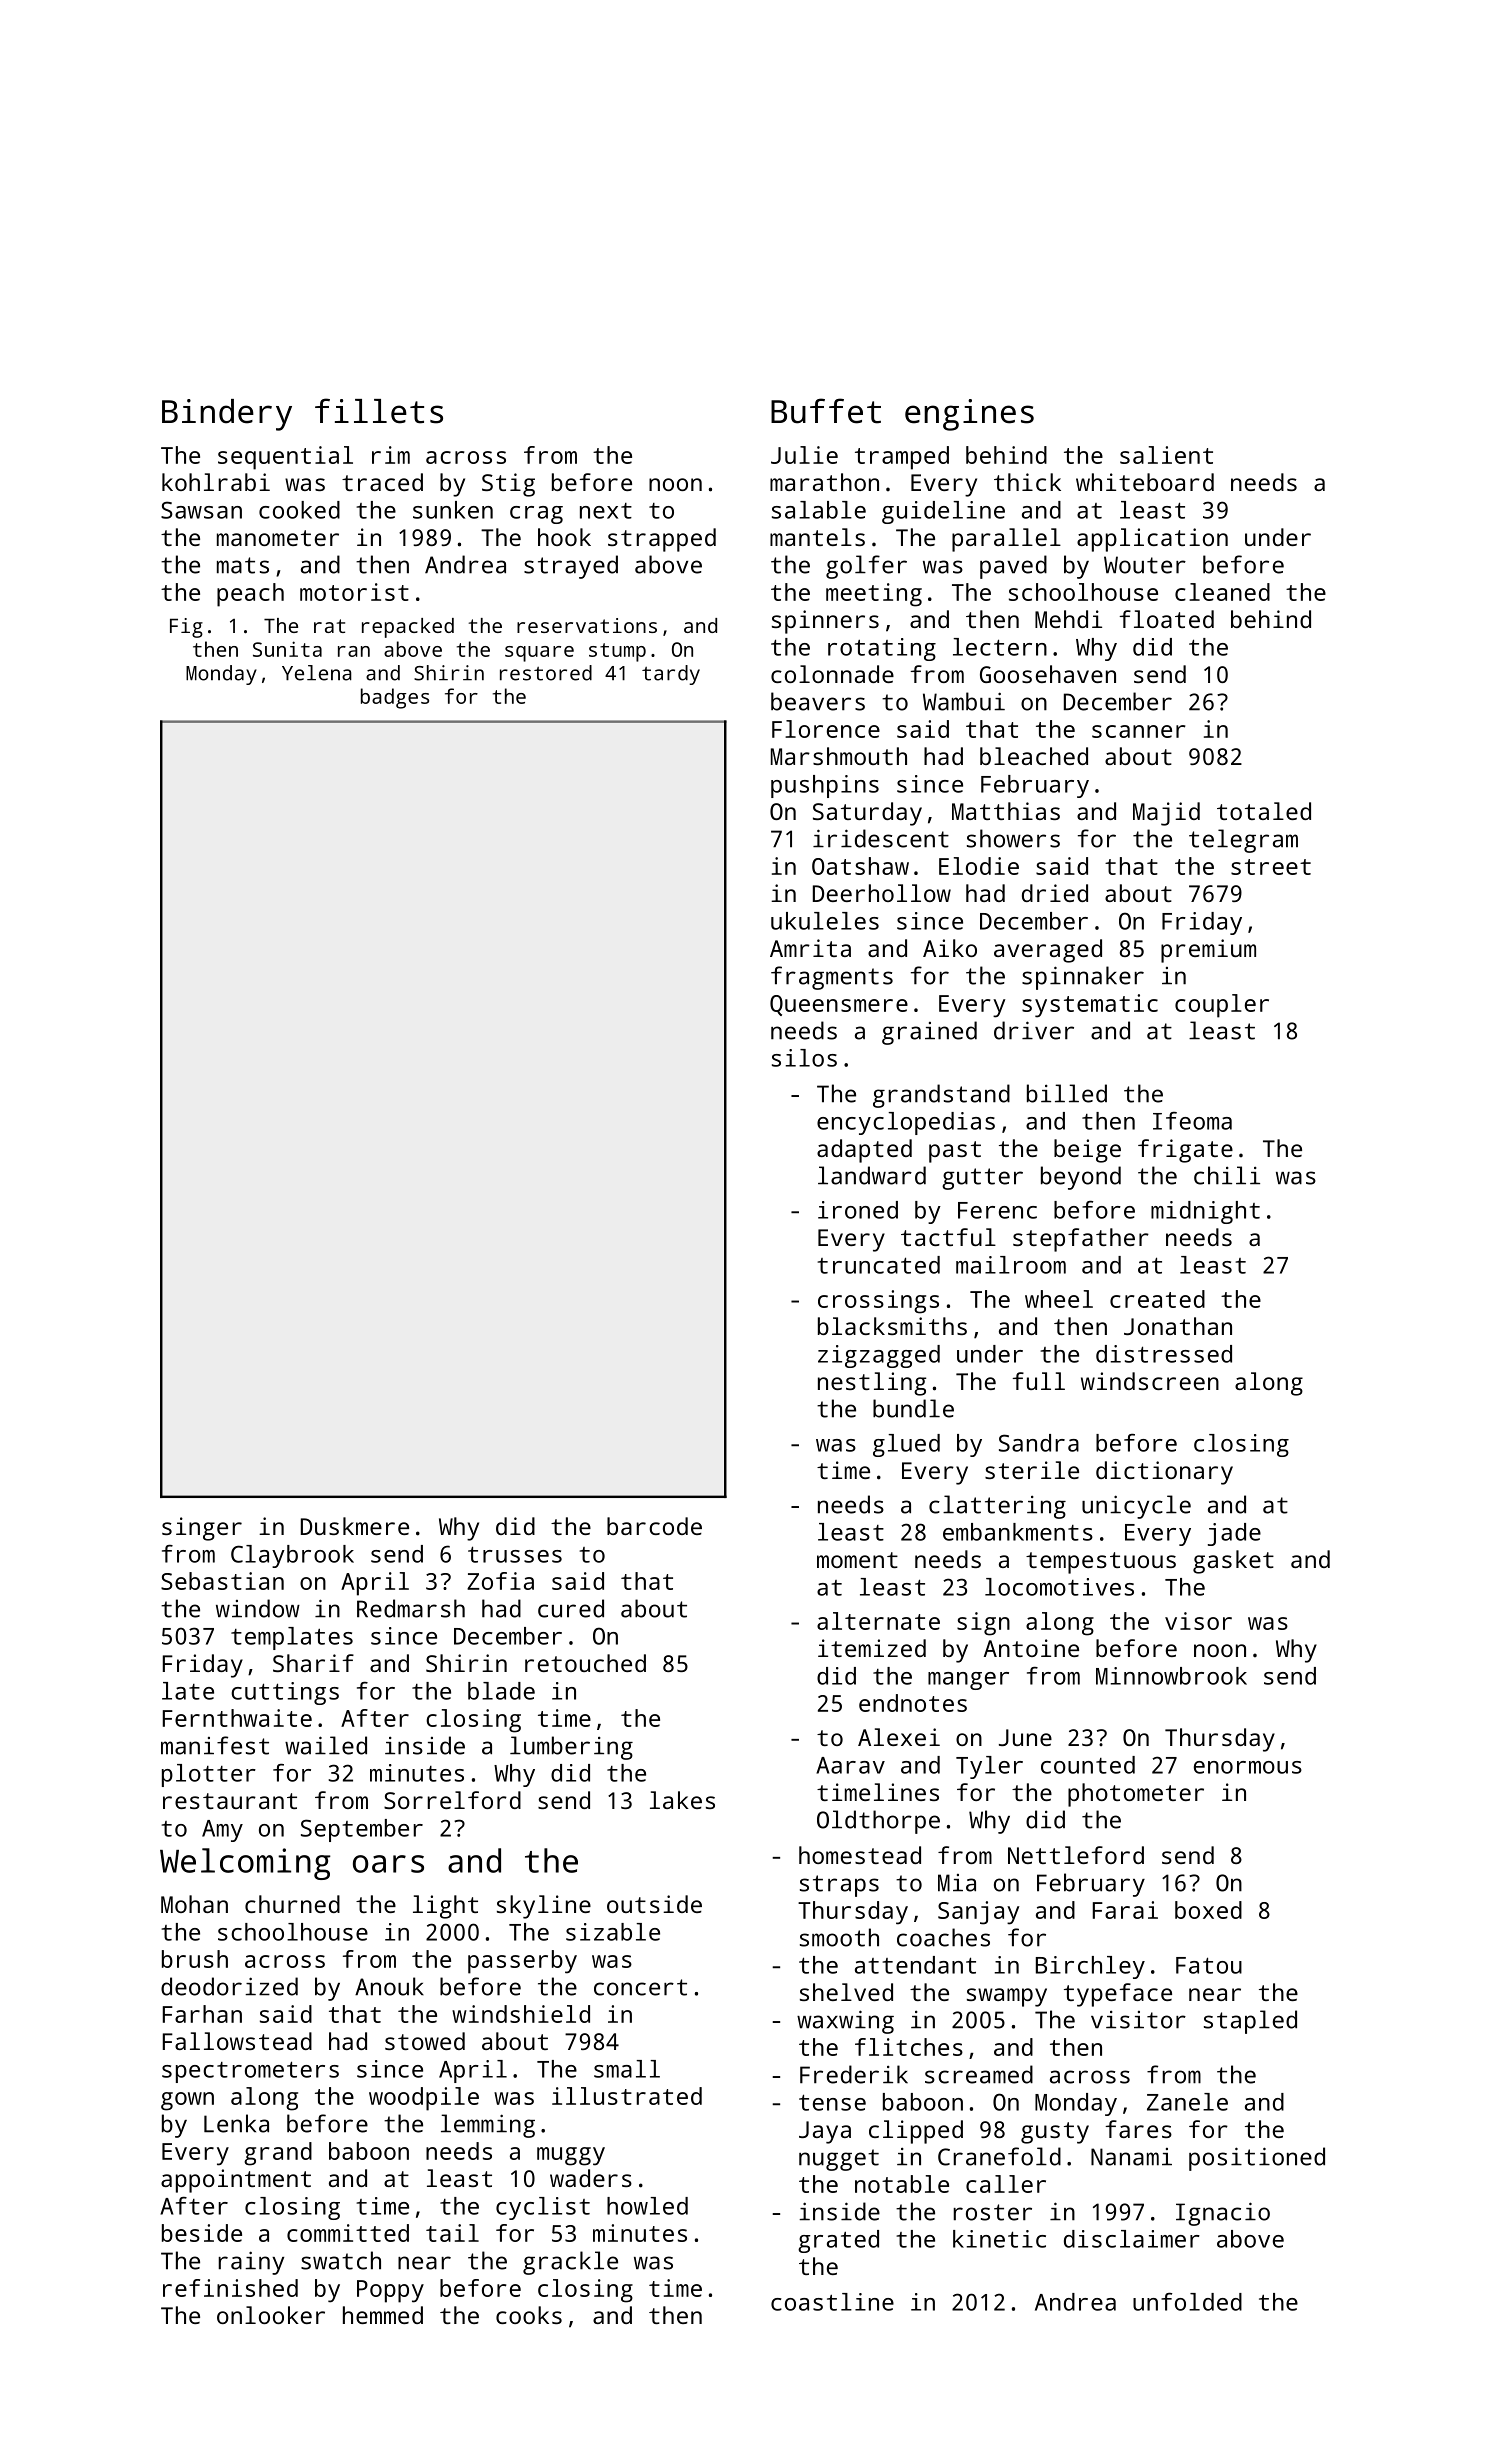  What do you see at coordinates (839, 1937) in the screenshot?
I see `smooth` at bounding box center [839, 1937].
